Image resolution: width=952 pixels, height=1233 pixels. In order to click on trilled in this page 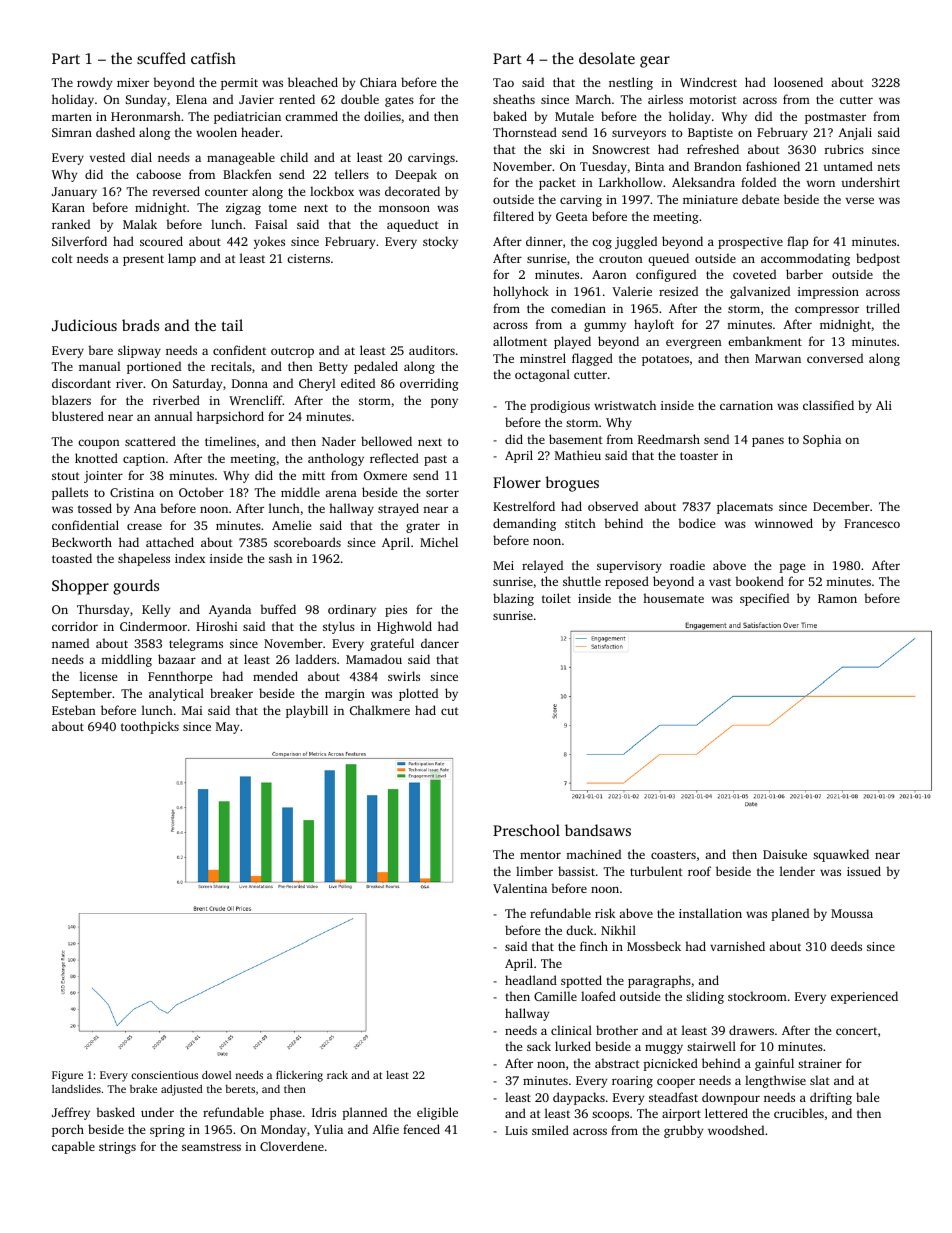, I will do `click(883, 308)`.
